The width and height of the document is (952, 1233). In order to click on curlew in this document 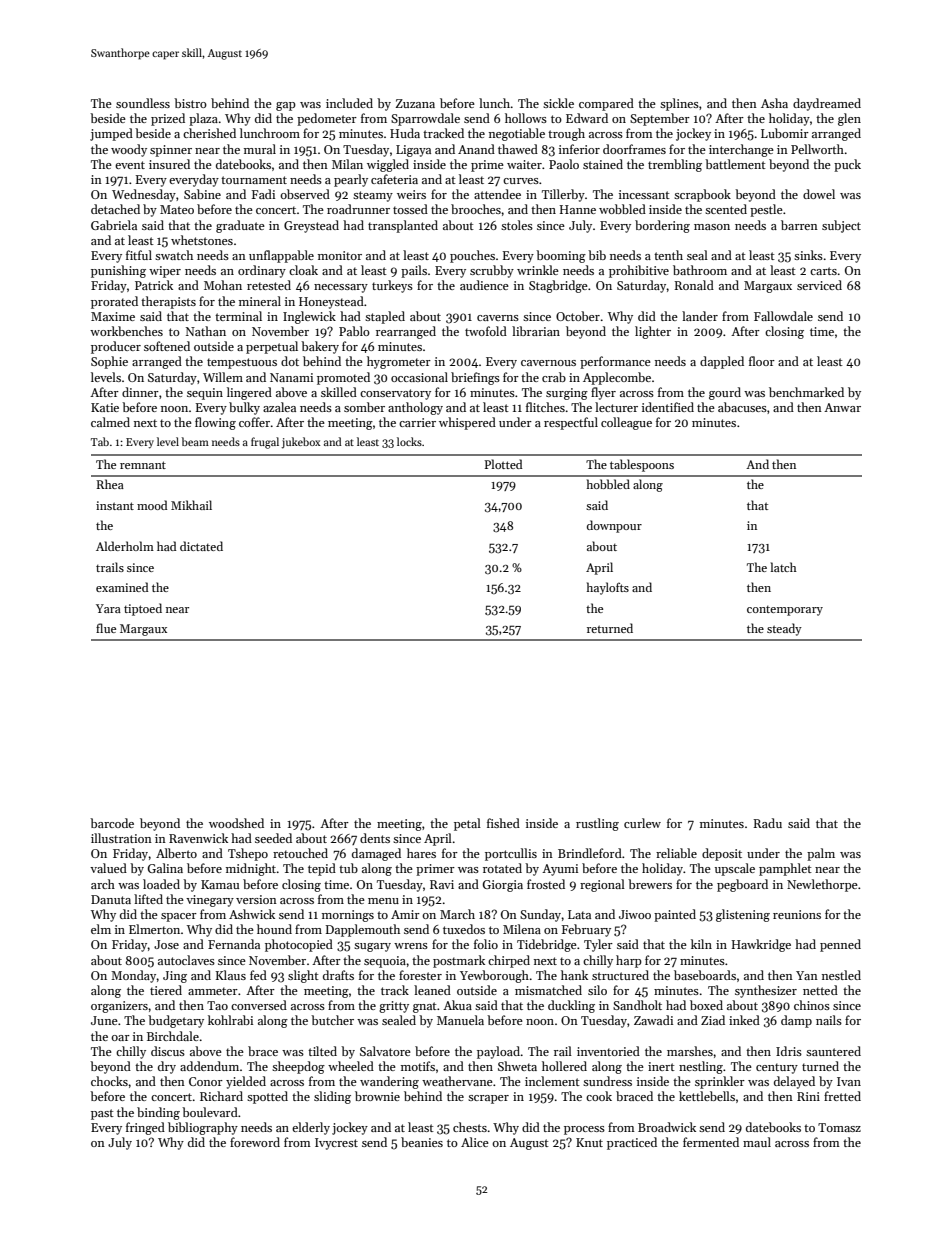, I will do `click(642, 823)`.
